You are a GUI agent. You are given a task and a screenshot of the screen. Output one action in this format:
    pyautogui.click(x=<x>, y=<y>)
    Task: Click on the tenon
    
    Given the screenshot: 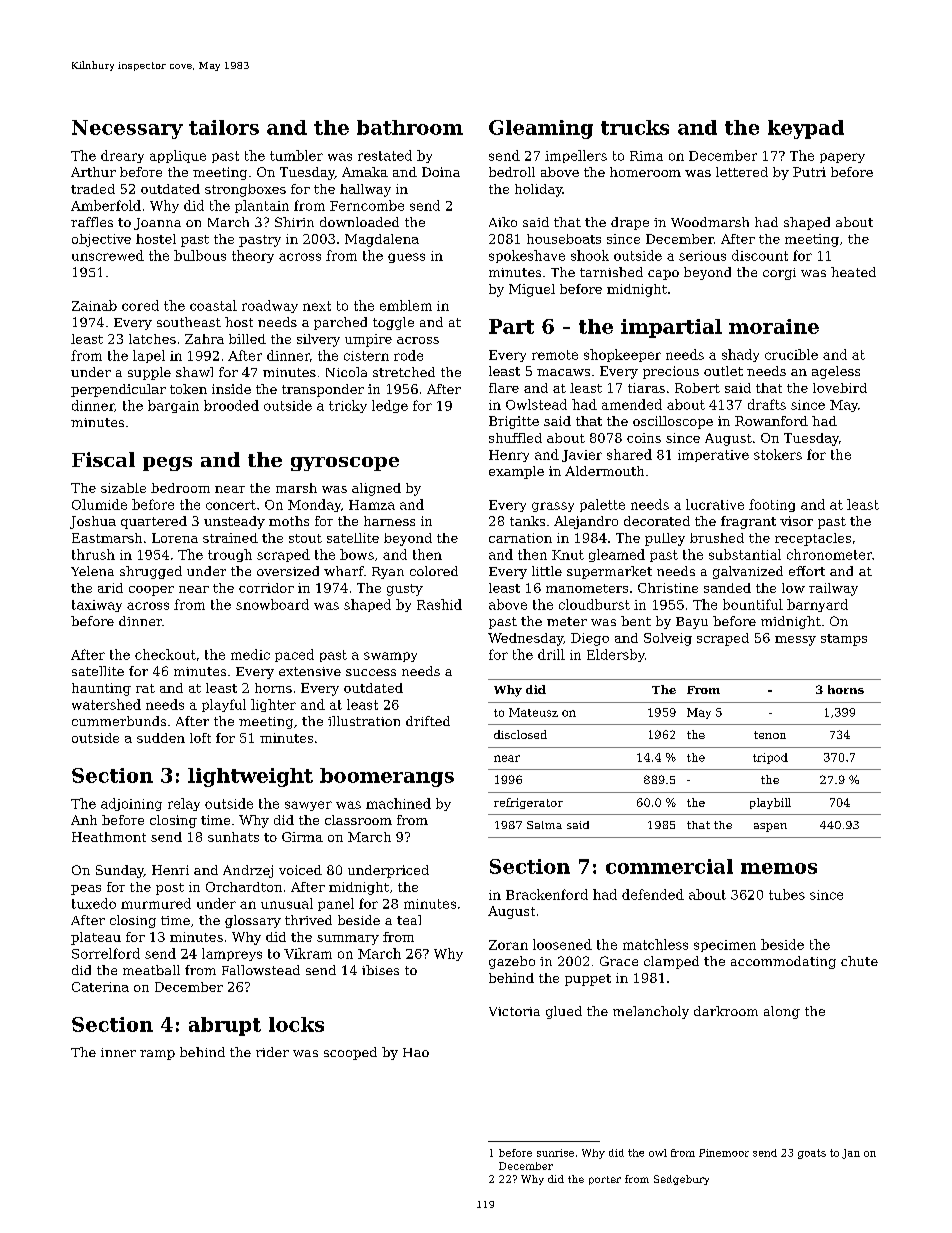 What is the action you would take?
    pyautogui.click(x=770, y=735)
